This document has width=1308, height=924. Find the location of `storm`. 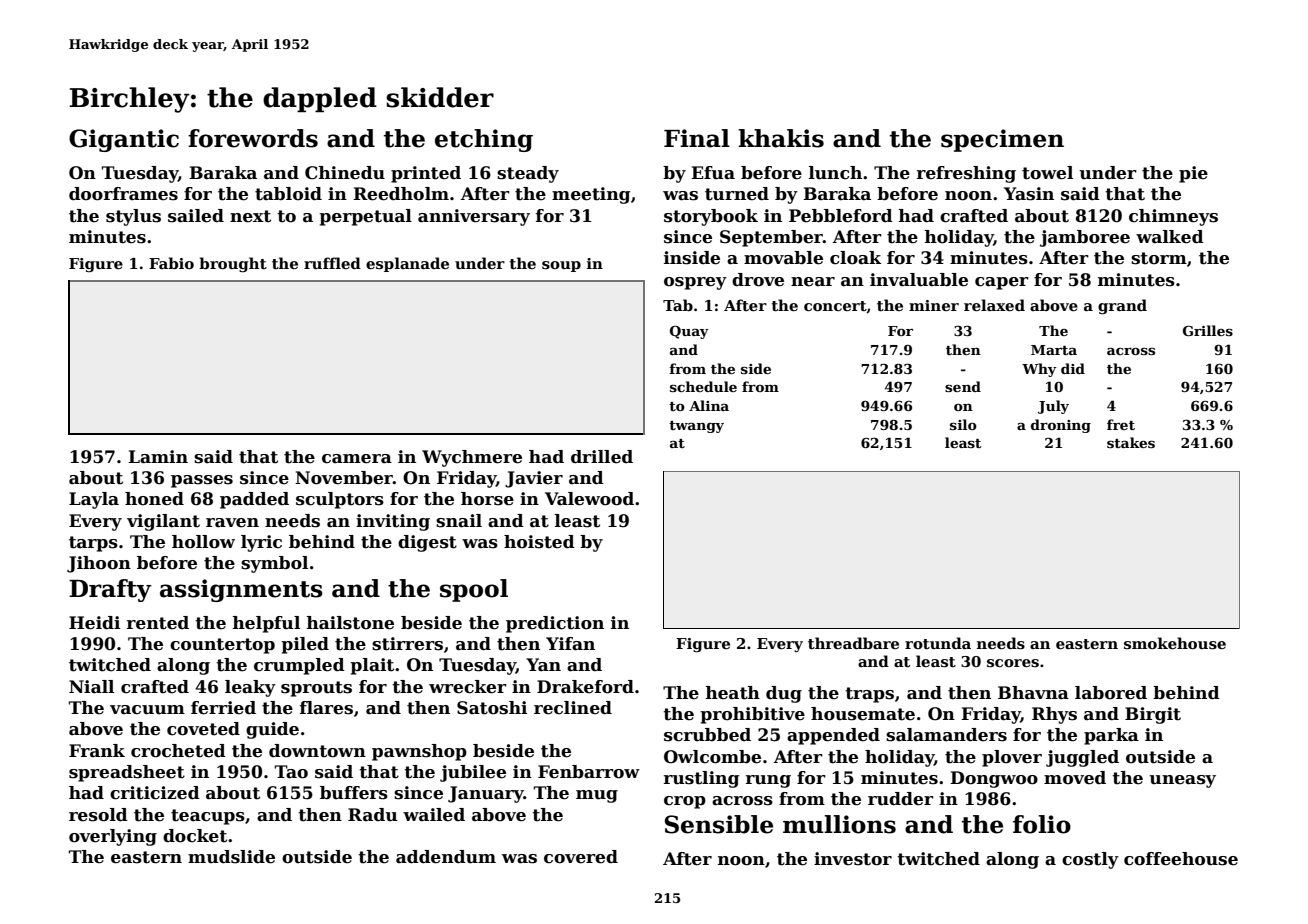

storm is located at coordinates (1159, 258).
